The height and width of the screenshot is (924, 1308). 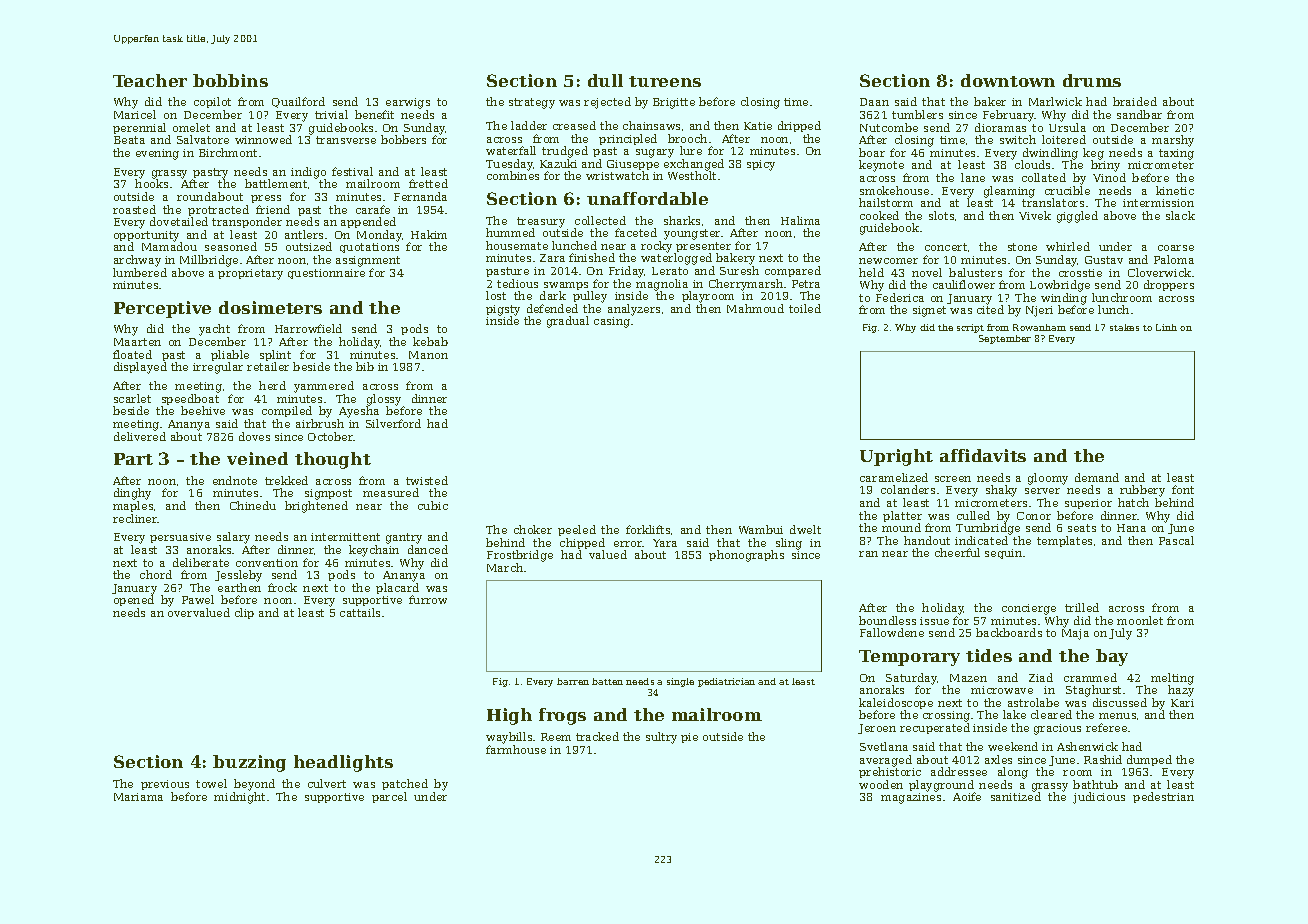 I want to click on headlights, so click(x=343, y=763).
